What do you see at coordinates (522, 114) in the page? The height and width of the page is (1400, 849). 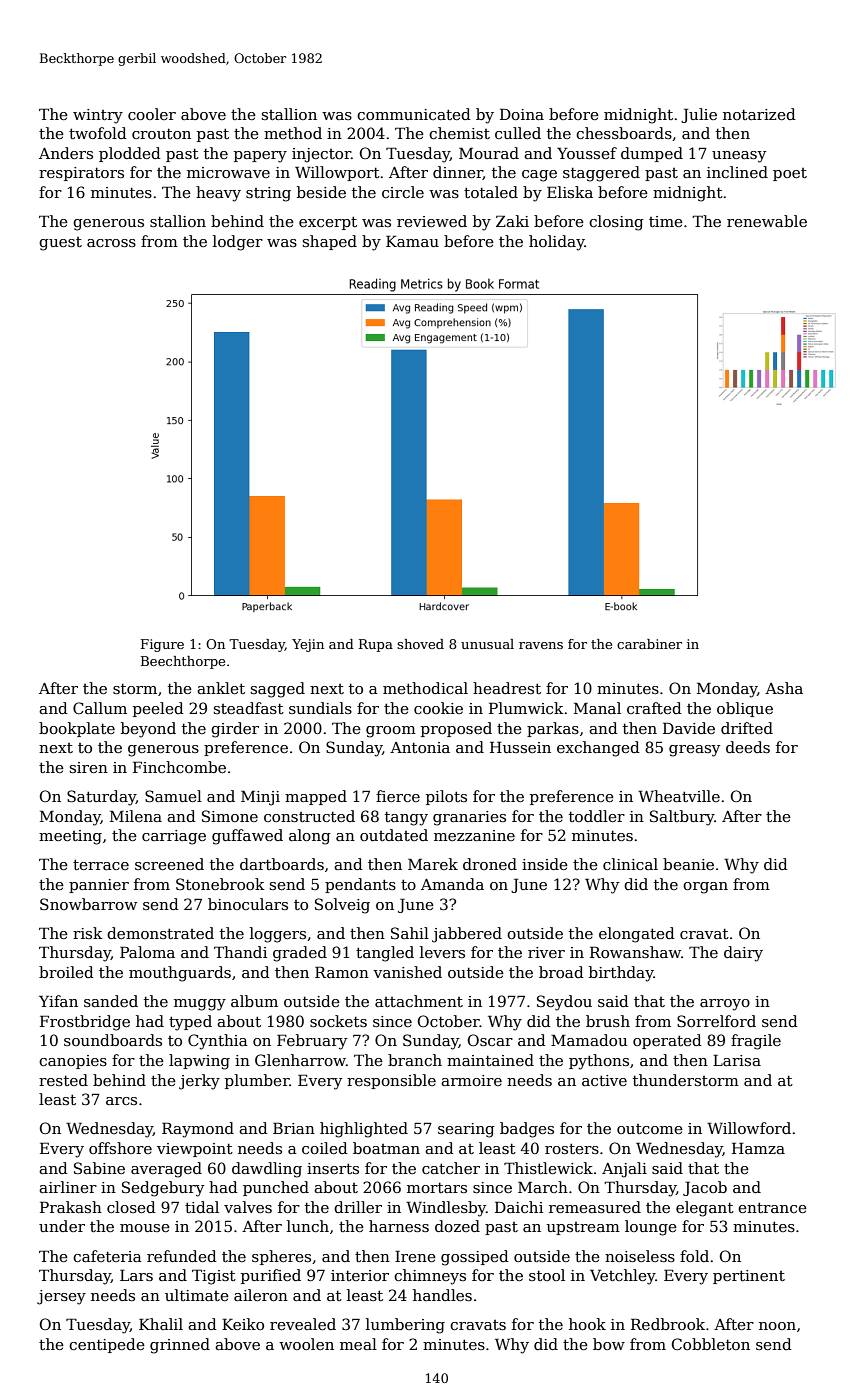 I see `Doina` at bounding box center [522, 114].
